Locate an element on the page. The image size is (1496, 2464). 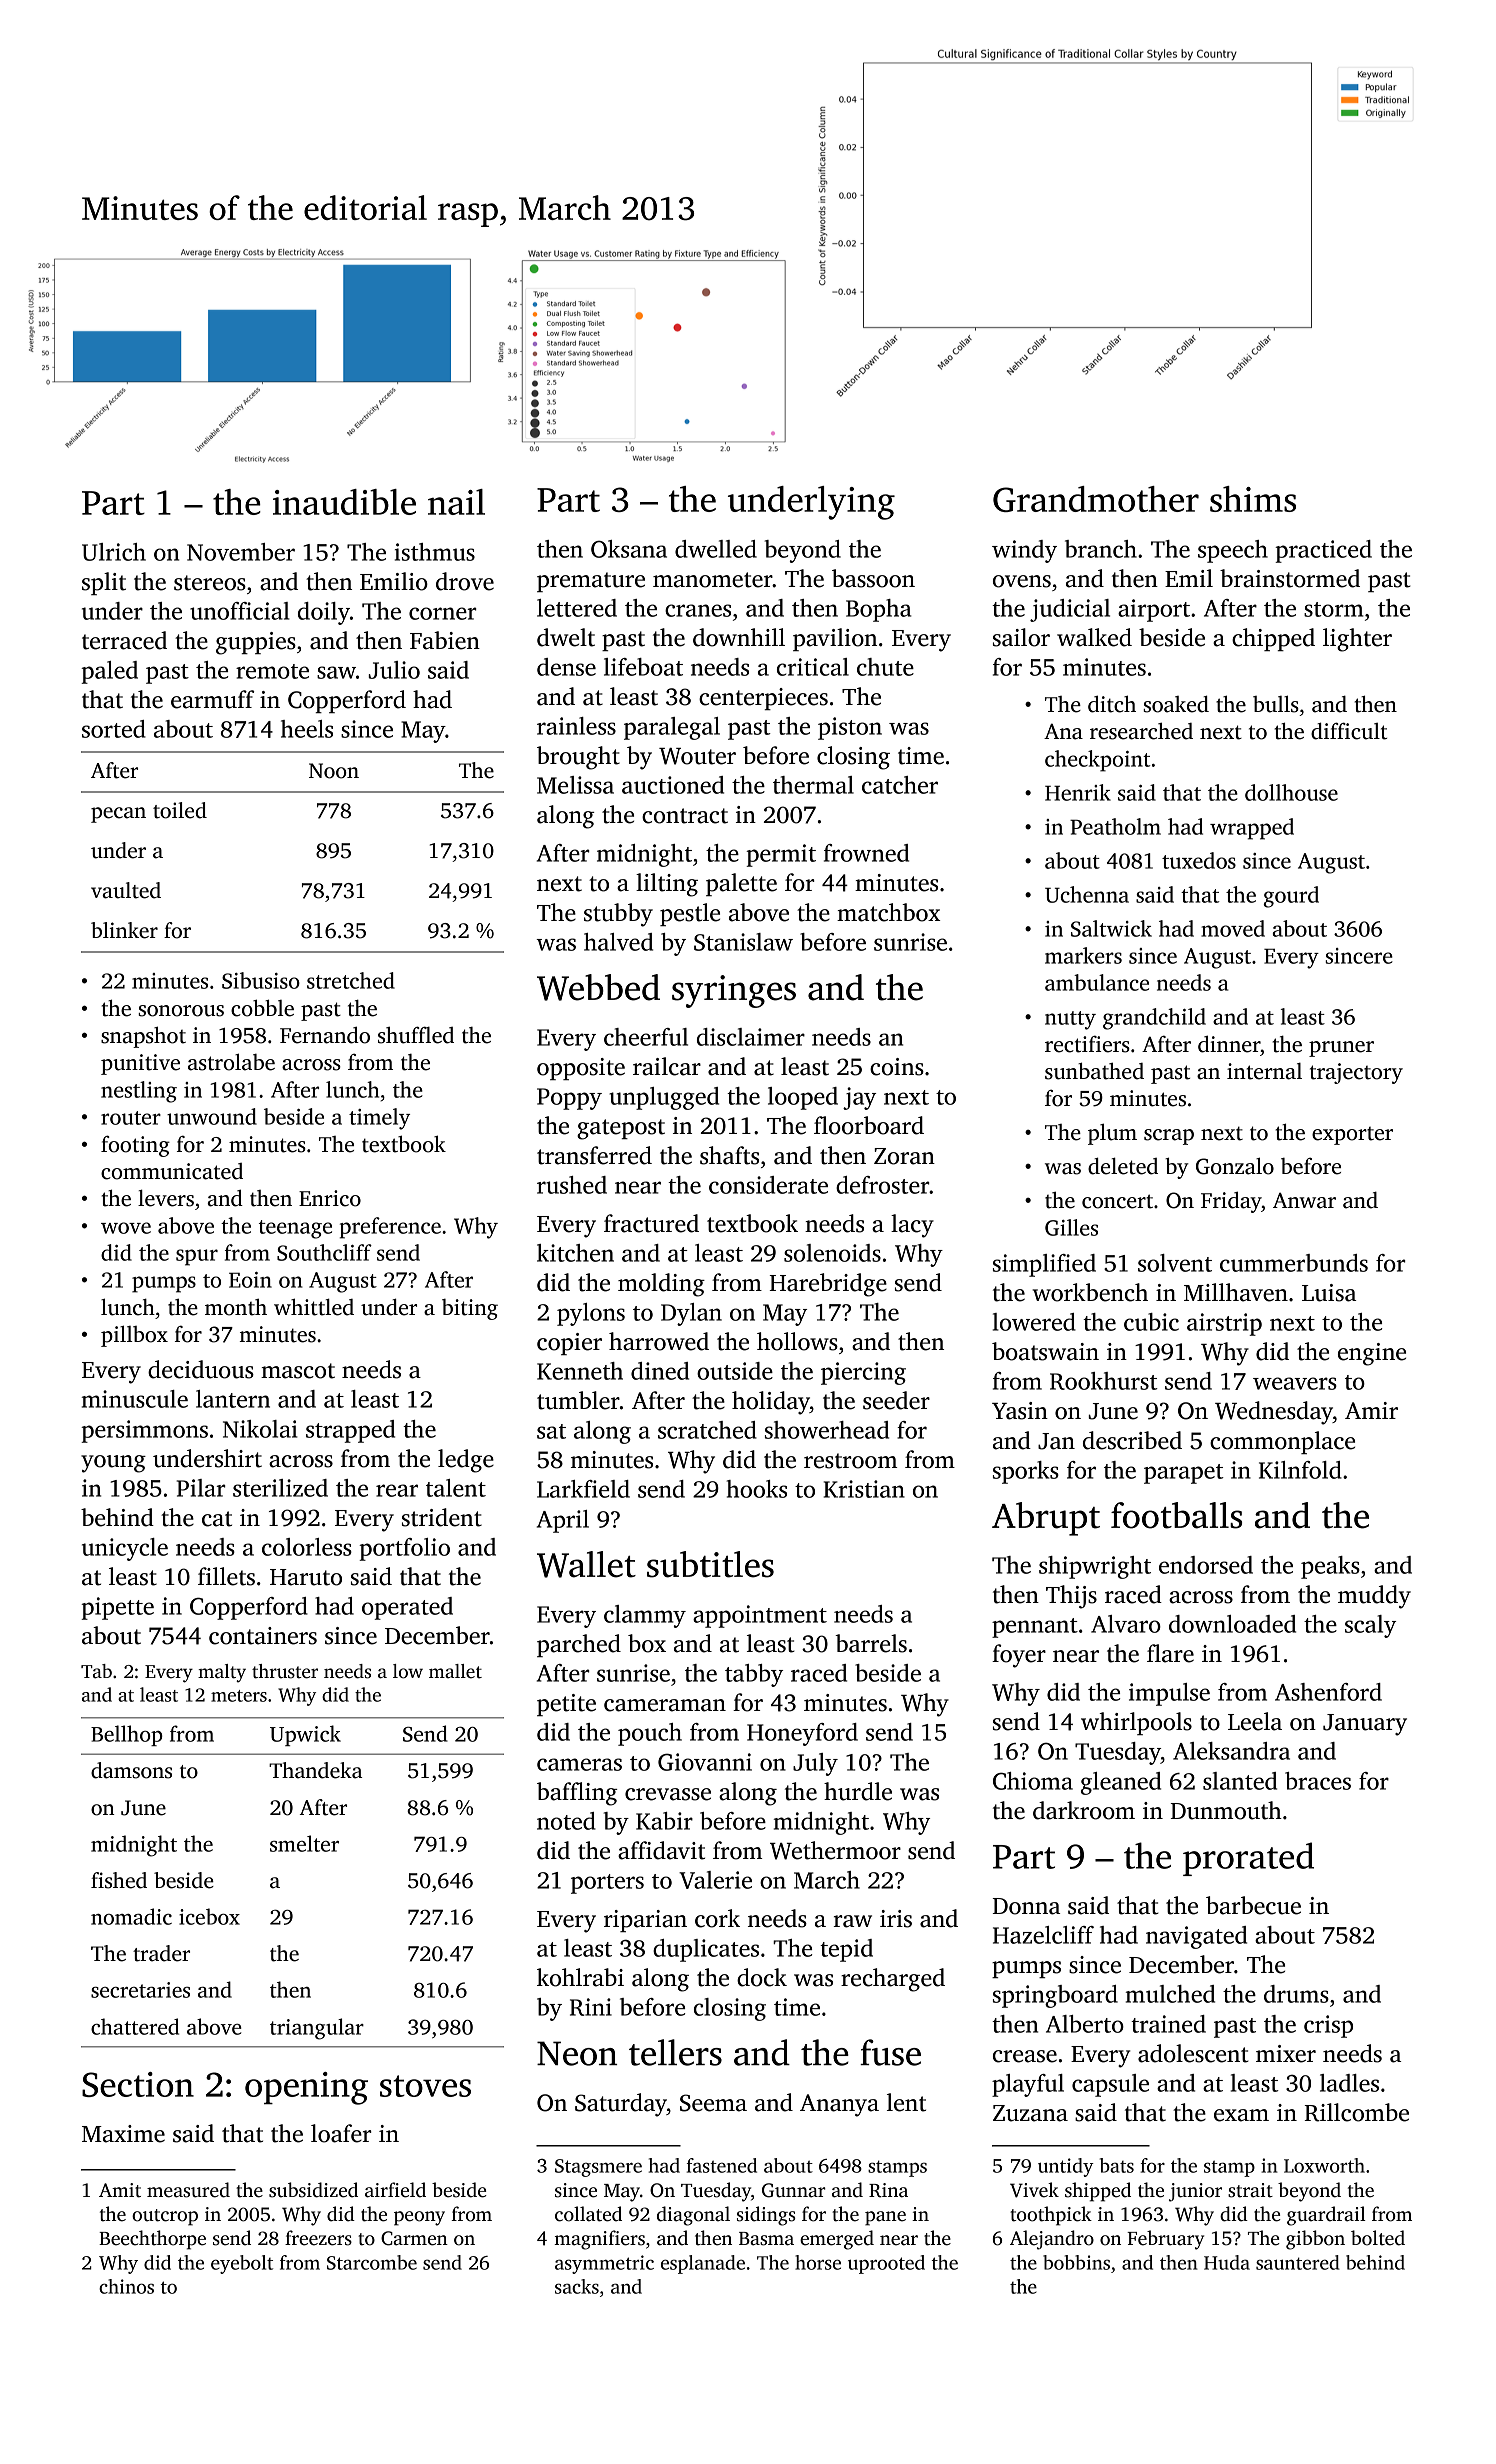
fished is located at coordinates (119, 1880).
